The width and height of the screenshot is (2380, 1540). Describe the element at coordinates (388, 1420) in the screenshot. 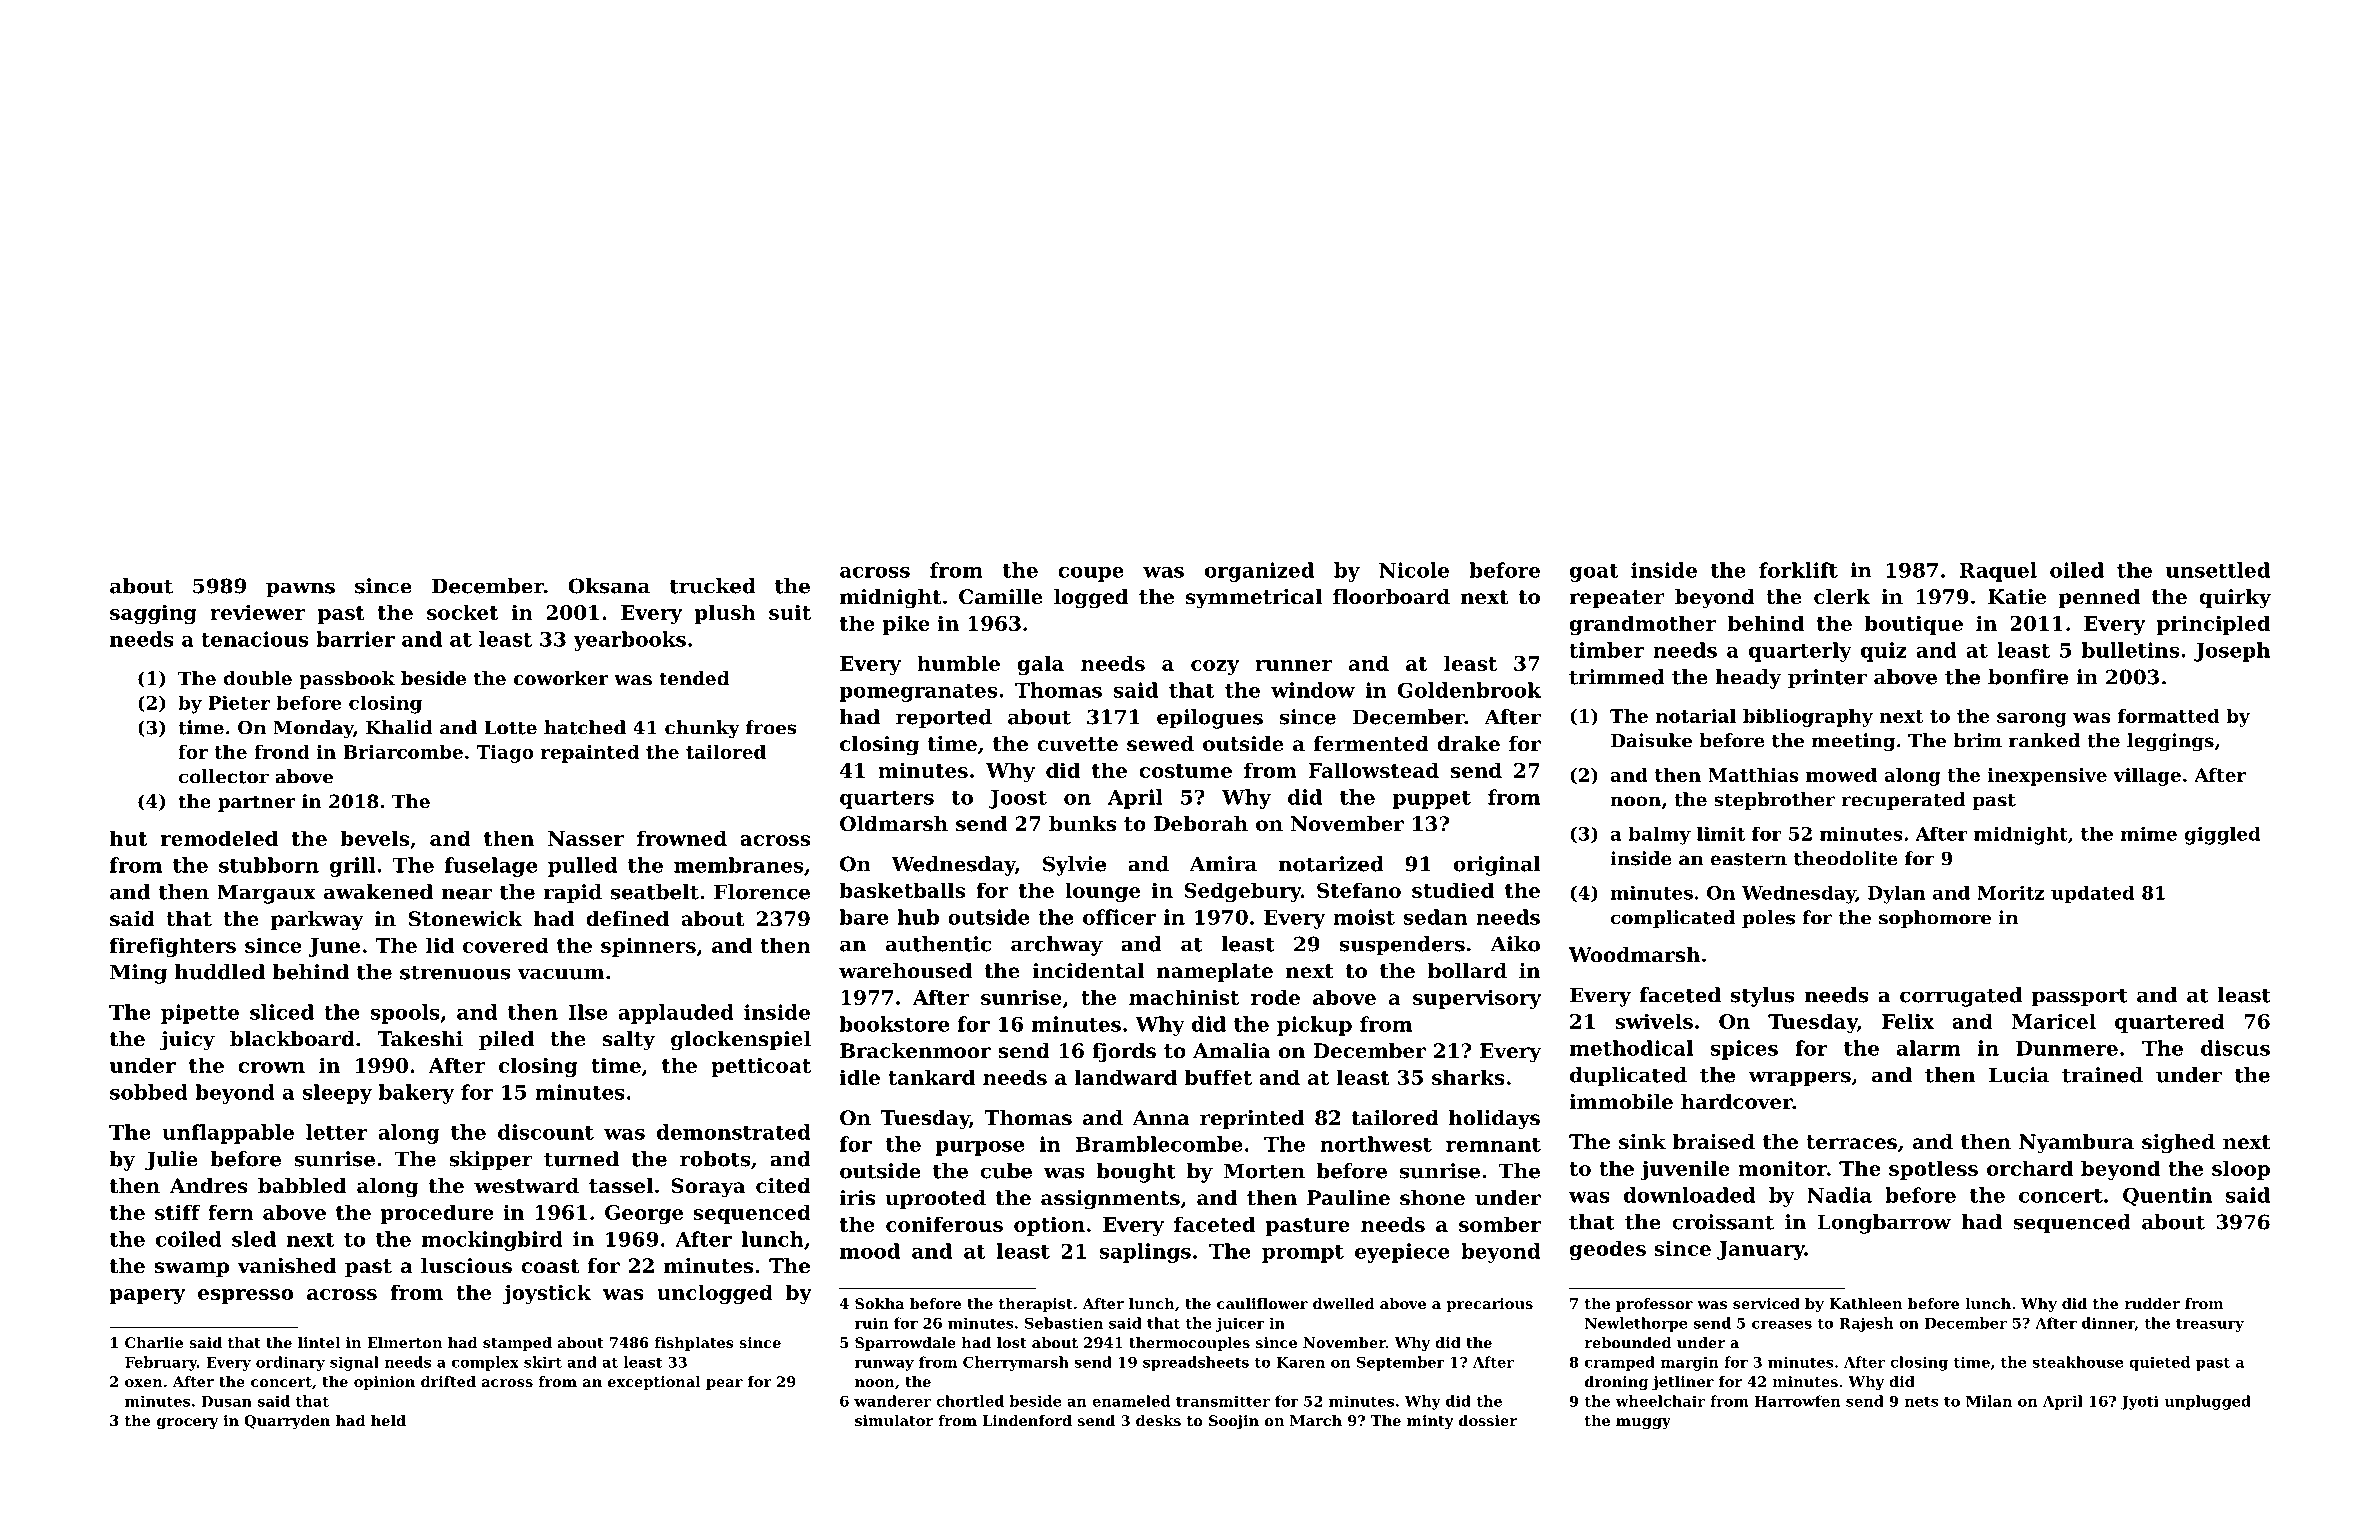

I see `held` at that location.
